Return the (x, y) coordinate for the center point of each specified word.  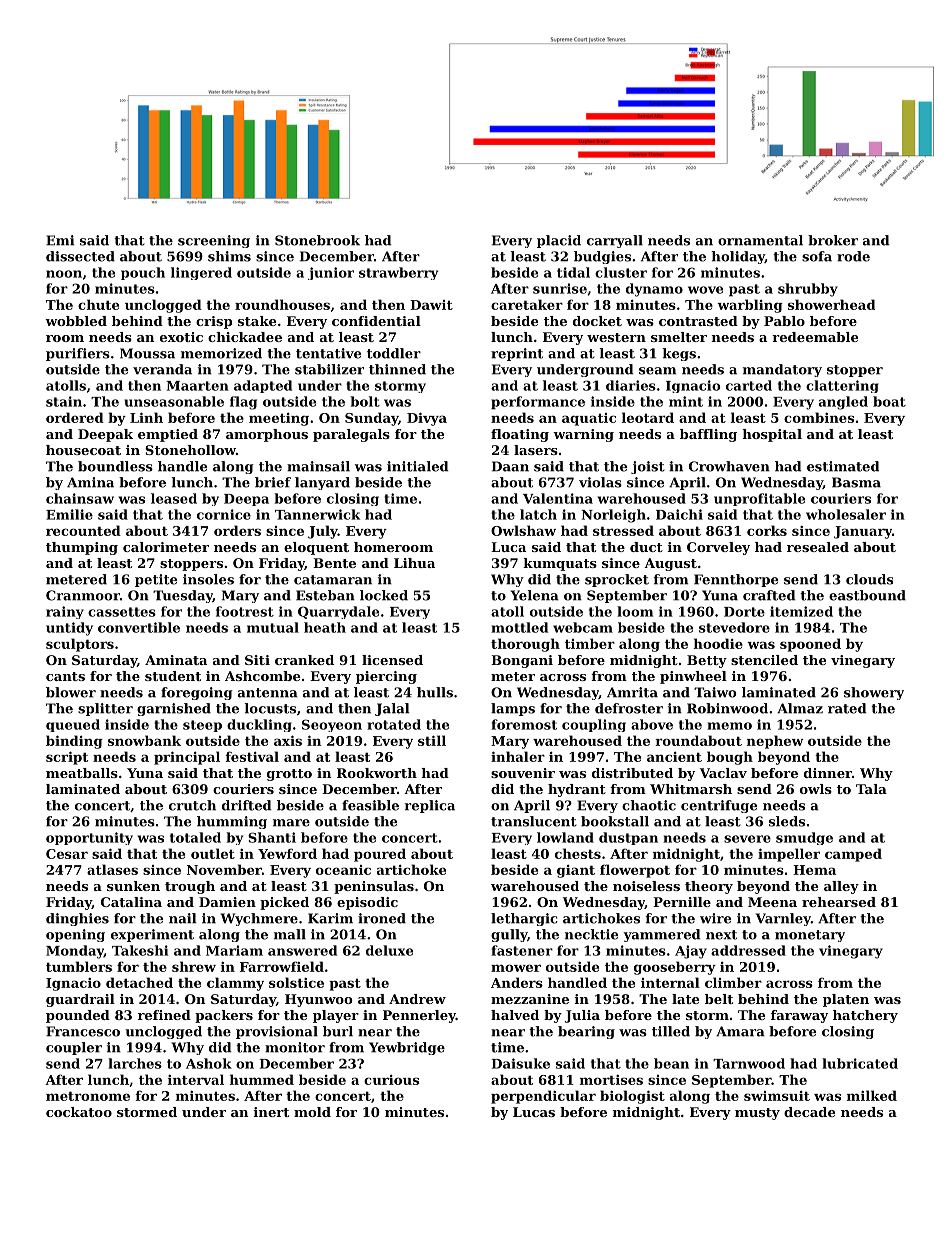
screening (214, 241)
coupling (594, 725)
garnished (174, 709)
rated (847, 708)
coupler (74, 1048)
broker (833, 240)
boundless (115, 466)
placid (559, 241)
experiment (152, 935)
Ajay (691, 952)
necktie (591, 934)
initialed (417, 466)
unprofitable (759, 499)
